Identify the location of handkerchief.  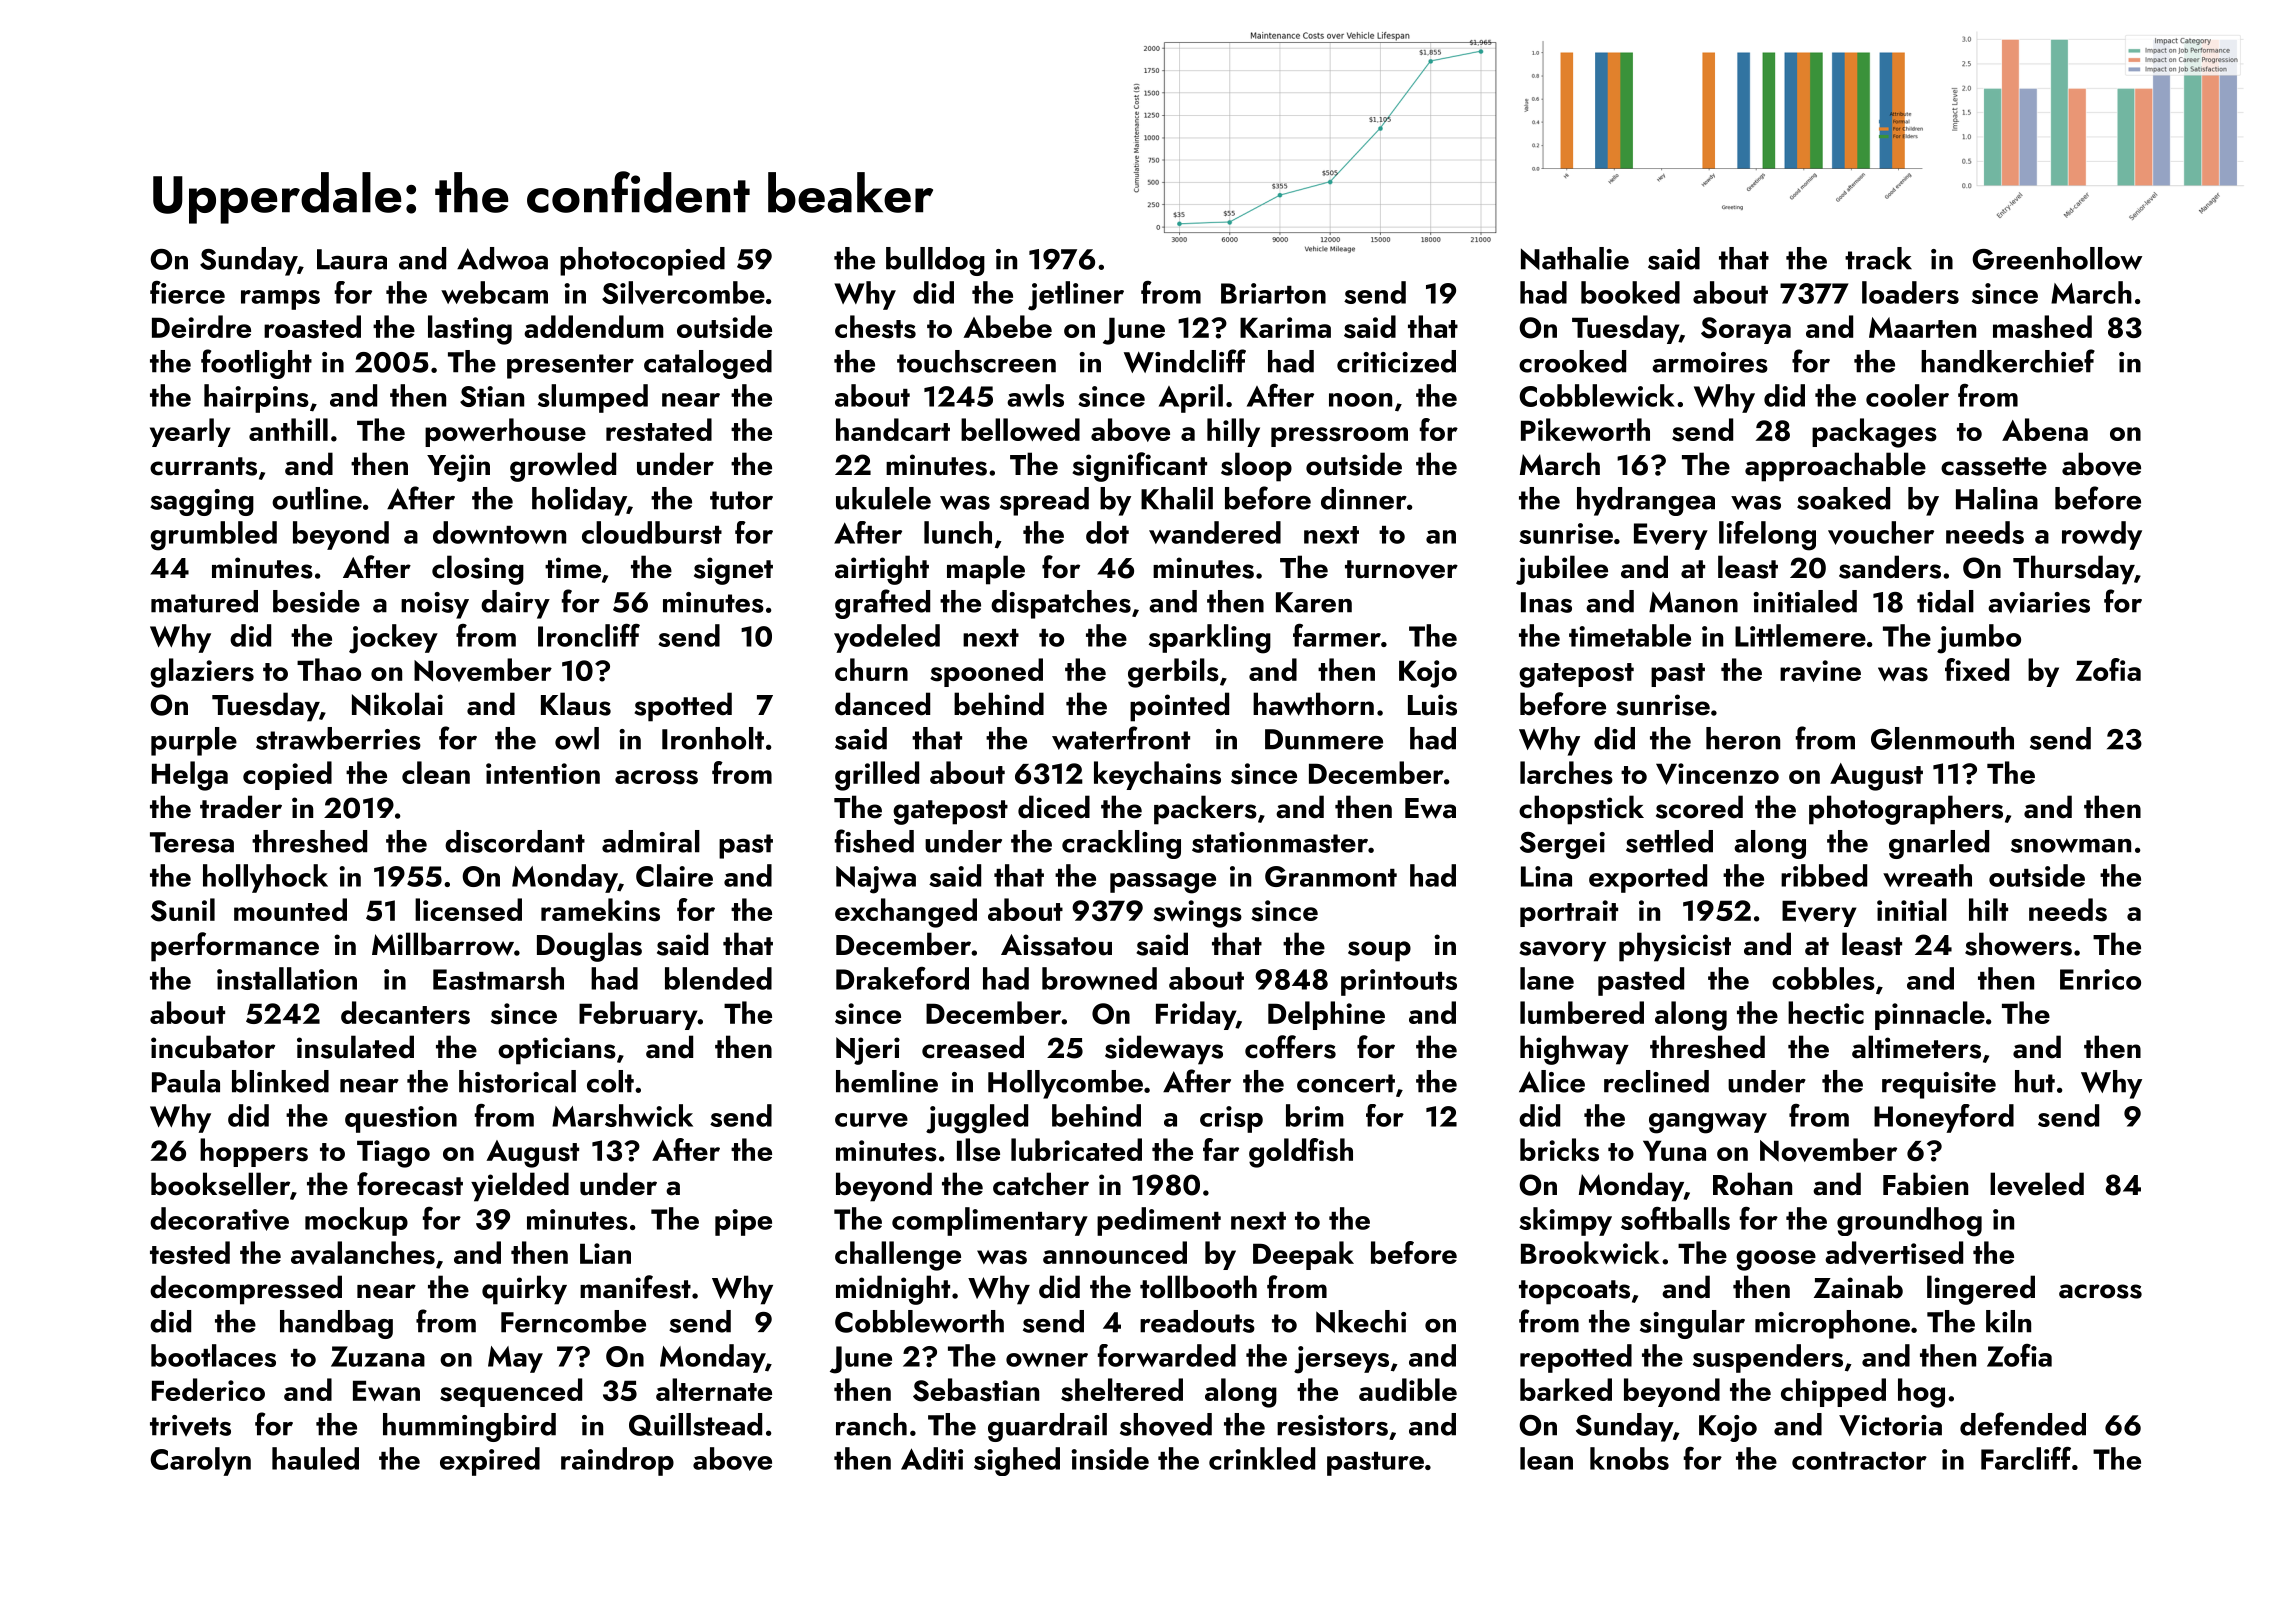
(2008, 361).
